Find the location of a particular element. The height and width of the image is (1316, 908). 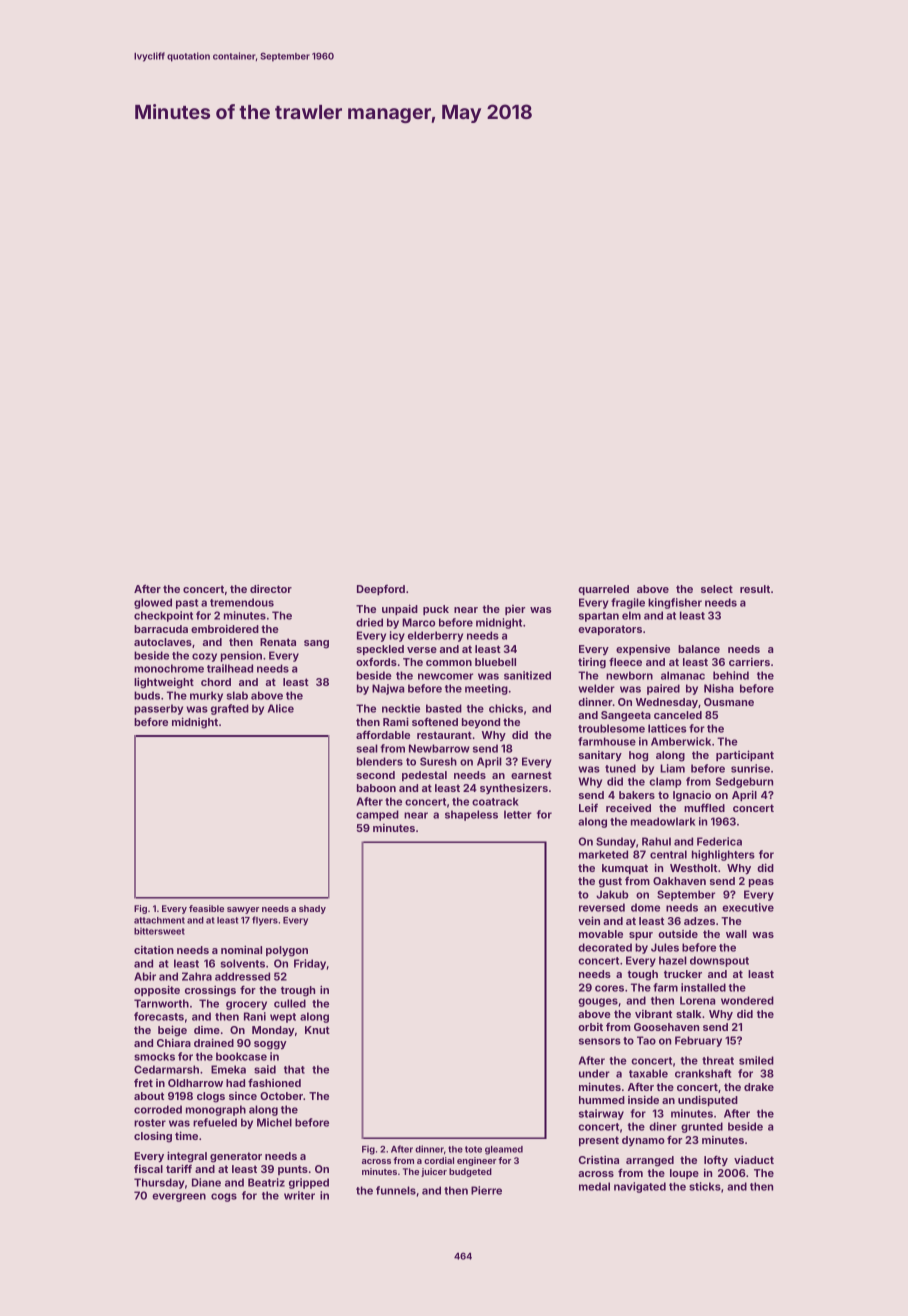

bluebell is located at coordinates (495, 662).
